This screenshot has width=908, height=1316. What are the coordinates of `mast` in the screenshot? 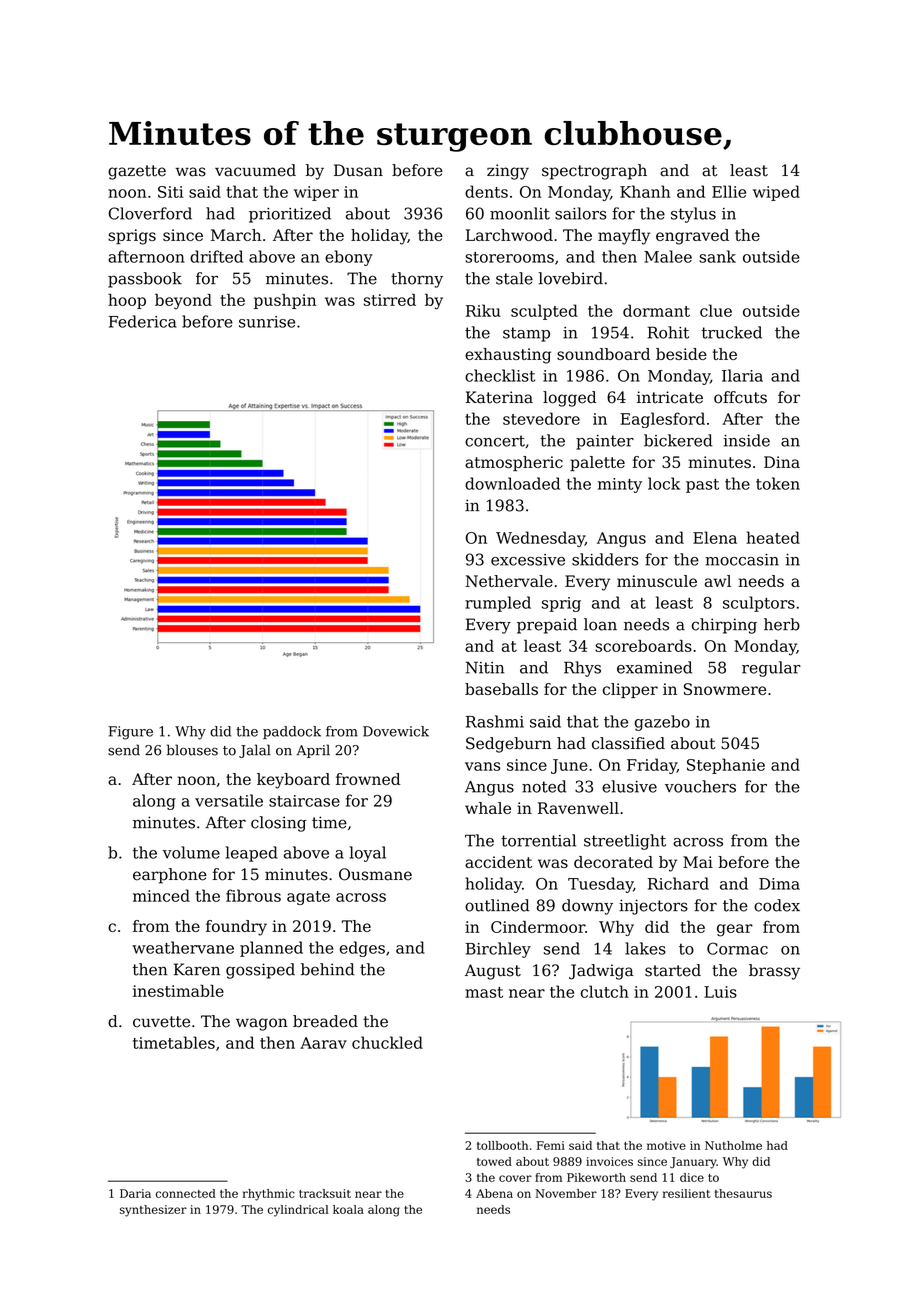 It's located at (484, 992).
